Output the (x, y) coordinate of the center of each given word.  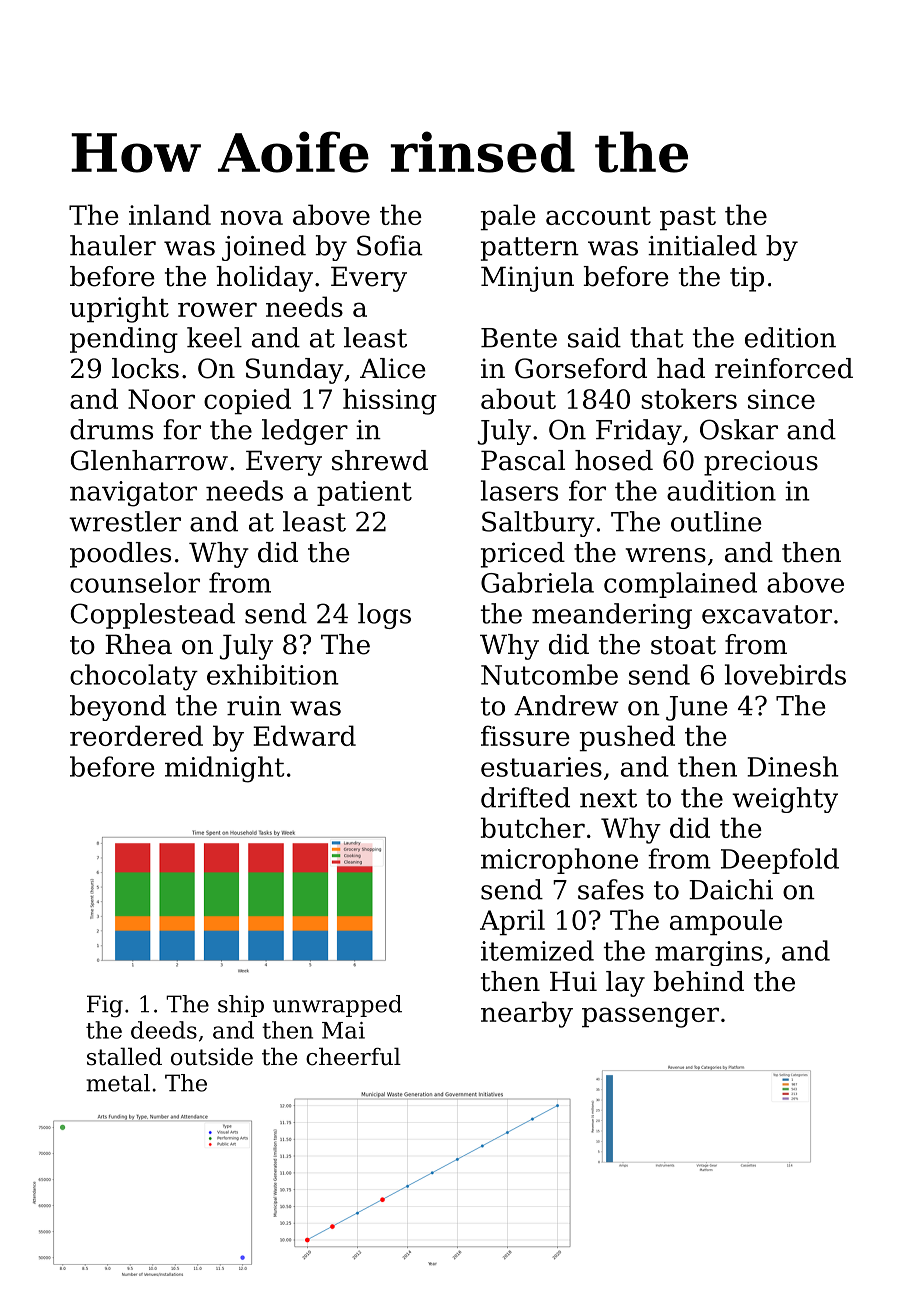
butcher (533, 827)
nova (251, 217)
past (688, 219)
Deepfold (780, 861)
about (518, 398)
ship (241, 1006)
